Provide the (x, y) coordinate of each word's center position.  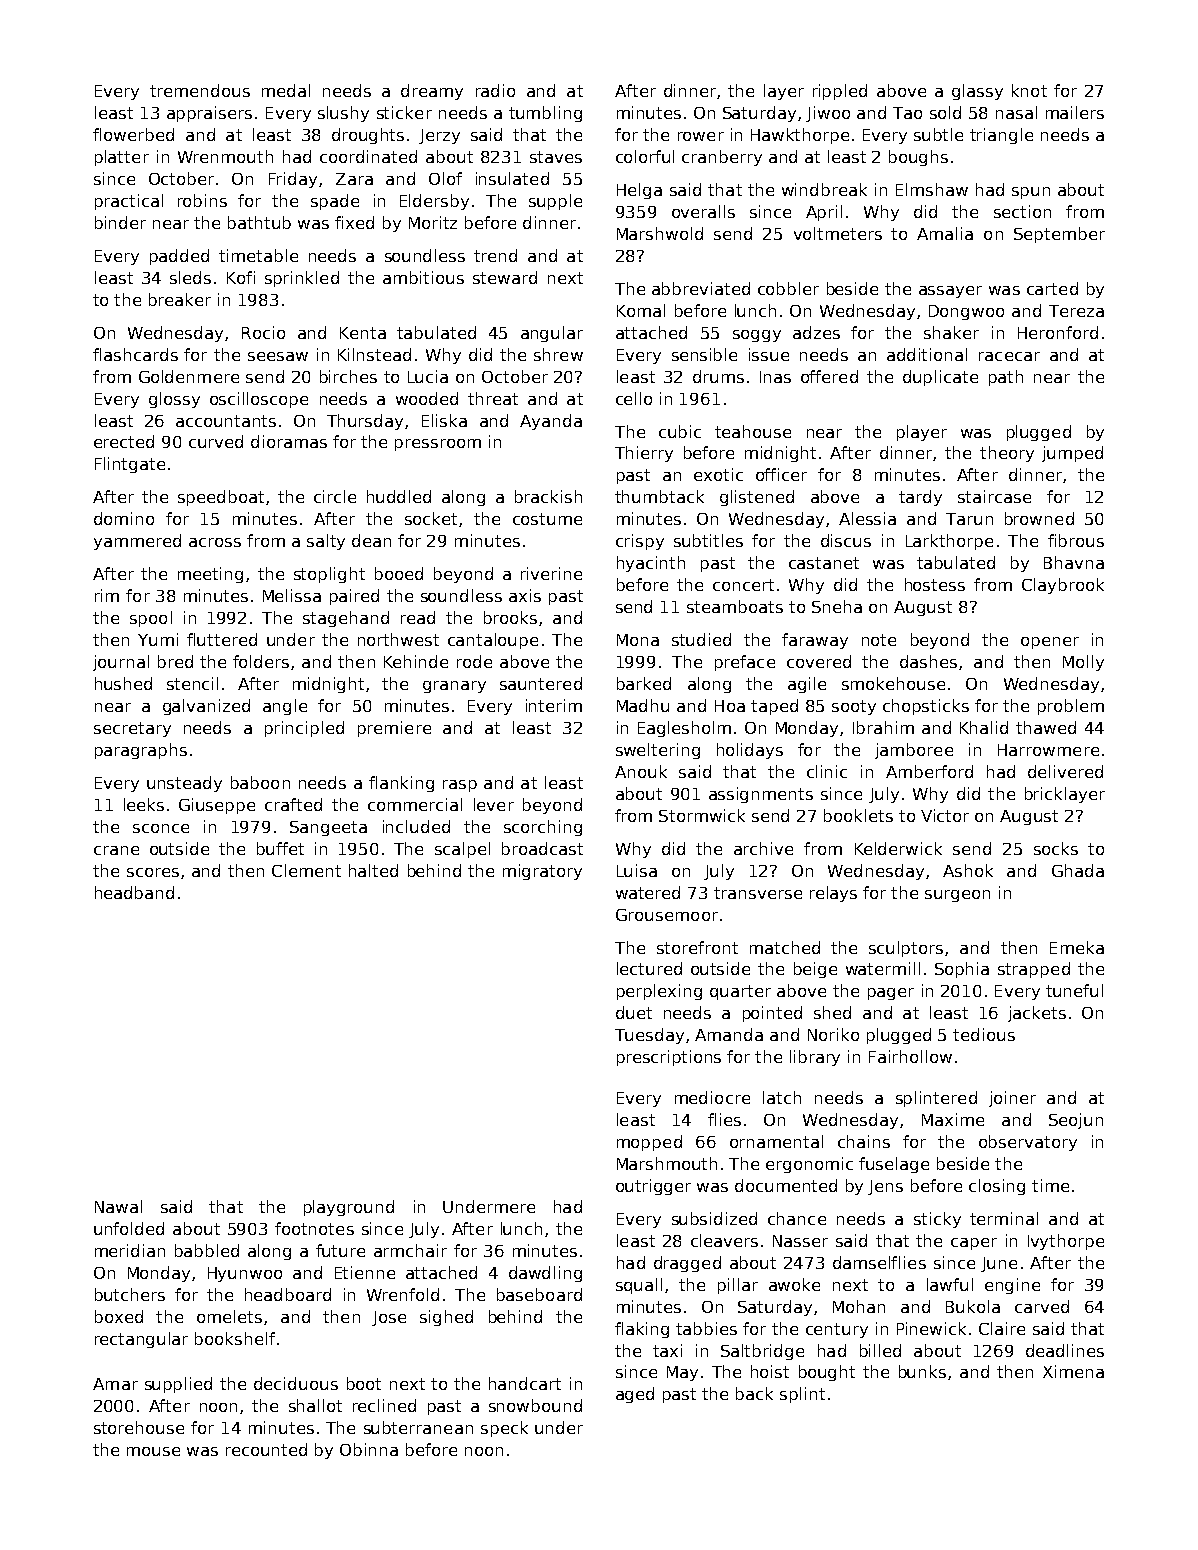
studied (701, 639)
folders (261, 661)
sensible (704, 354)
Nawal (118, 1206)
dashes (928, 661)
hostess (935, 584)
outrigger (653, 1187)
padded (179, 257)
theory (1007, 454)
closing (997, 1187)
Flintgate (130, 465)
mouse (153, 1451)
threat (493, 398)
